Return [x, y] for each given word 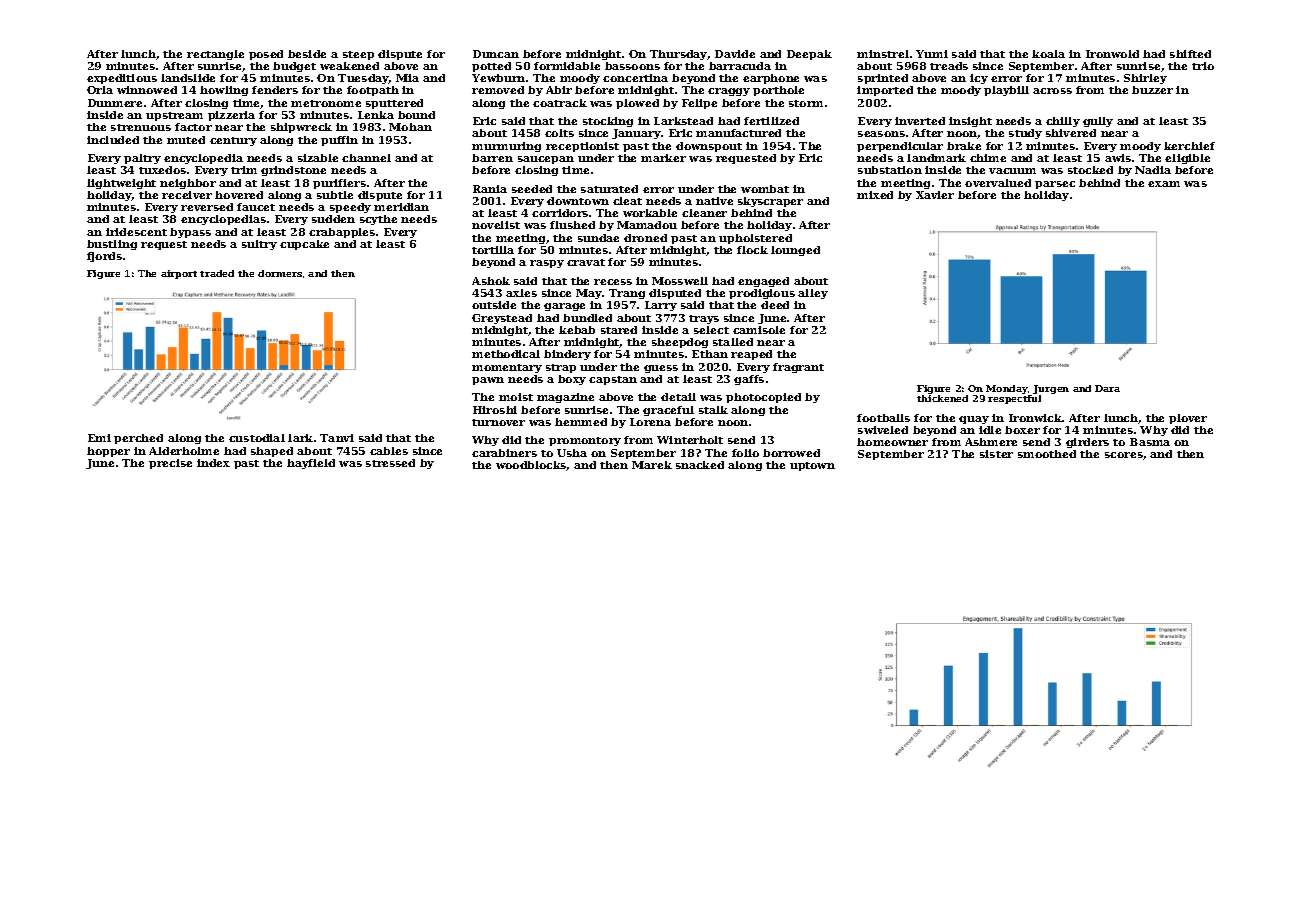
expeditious [122, 79]
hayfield [311, 464]
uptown [812, 466]
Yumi [932, 54]
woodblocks [531, 466]
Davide [735, 54]
